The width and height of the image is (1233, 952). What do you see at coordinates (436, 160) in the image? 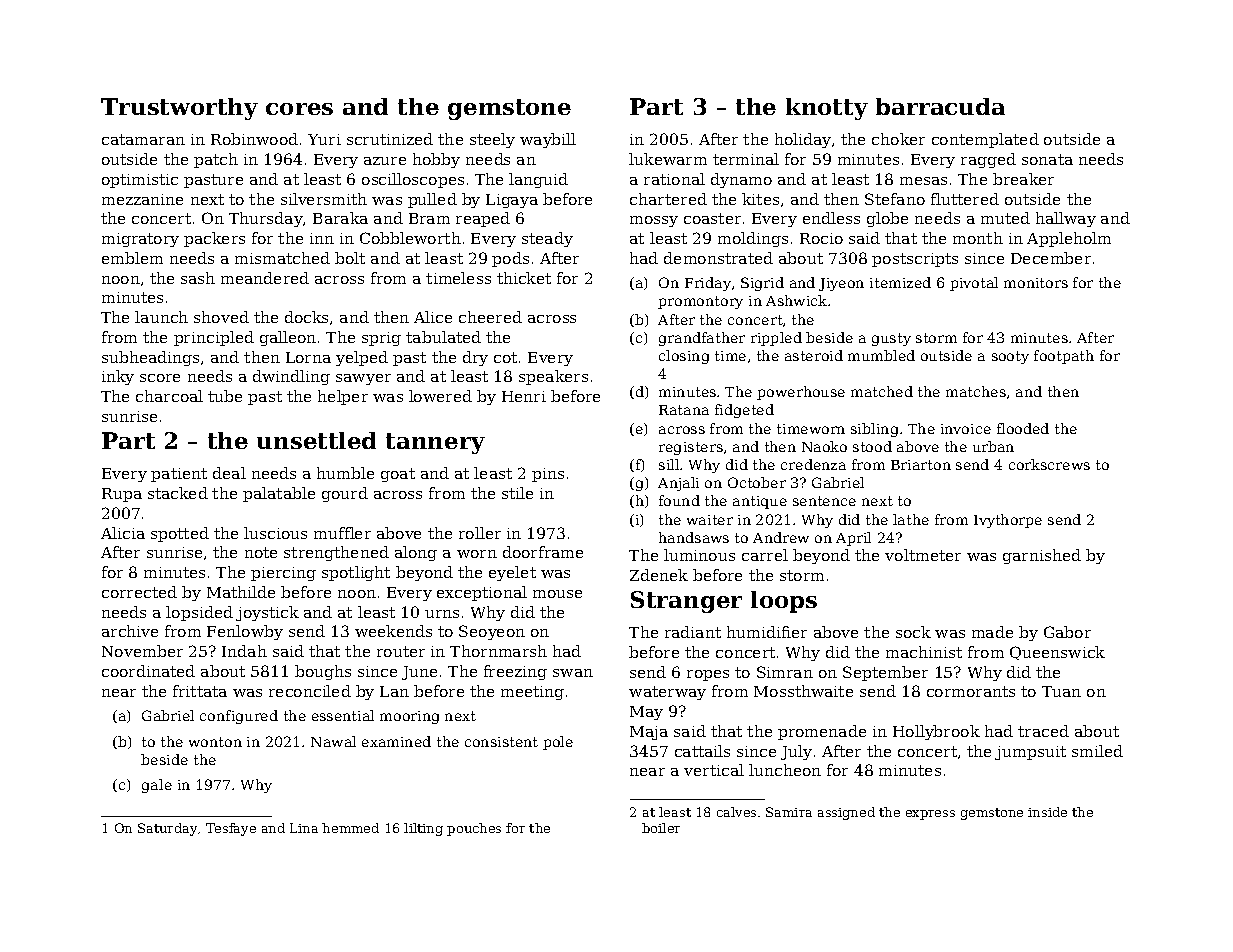
I see `hobby` at bounding box center [436, 160].
